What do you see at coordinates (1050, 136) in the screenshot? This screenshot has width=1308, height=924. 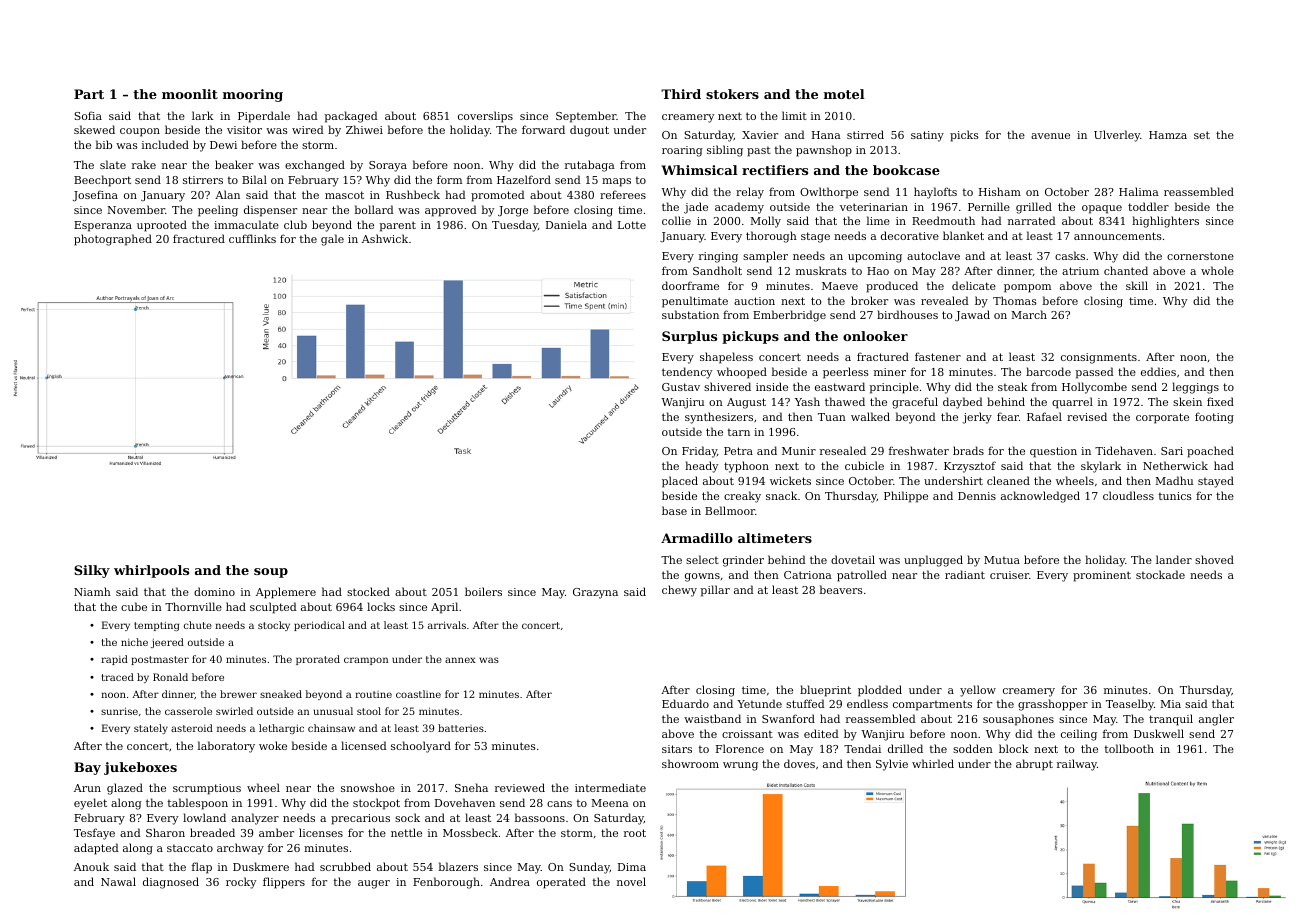 I see `avenue` at bounding box center [1050, 136].
